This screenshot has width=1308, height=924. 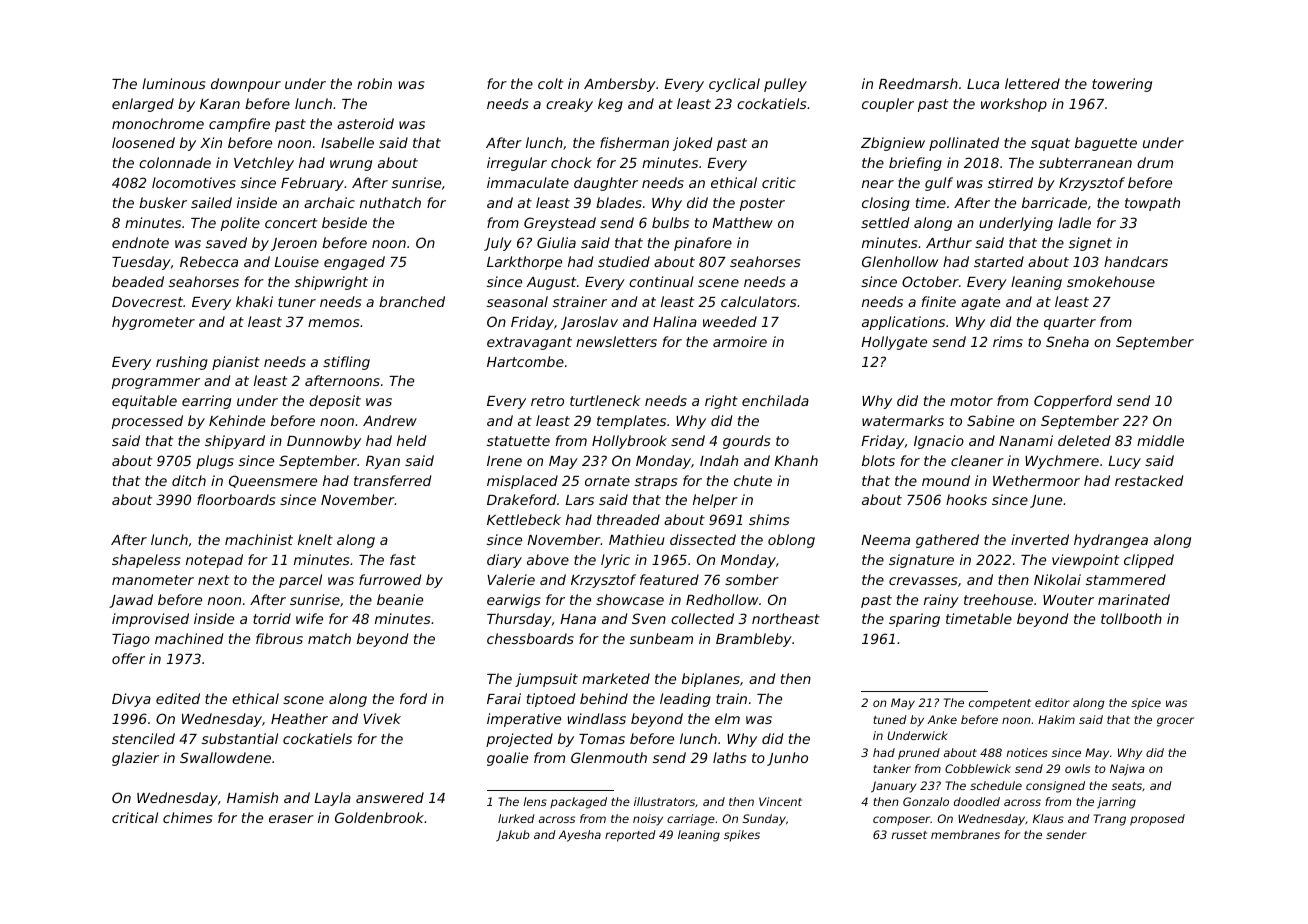 I want to click on elm, so click(x=727, y=718).
